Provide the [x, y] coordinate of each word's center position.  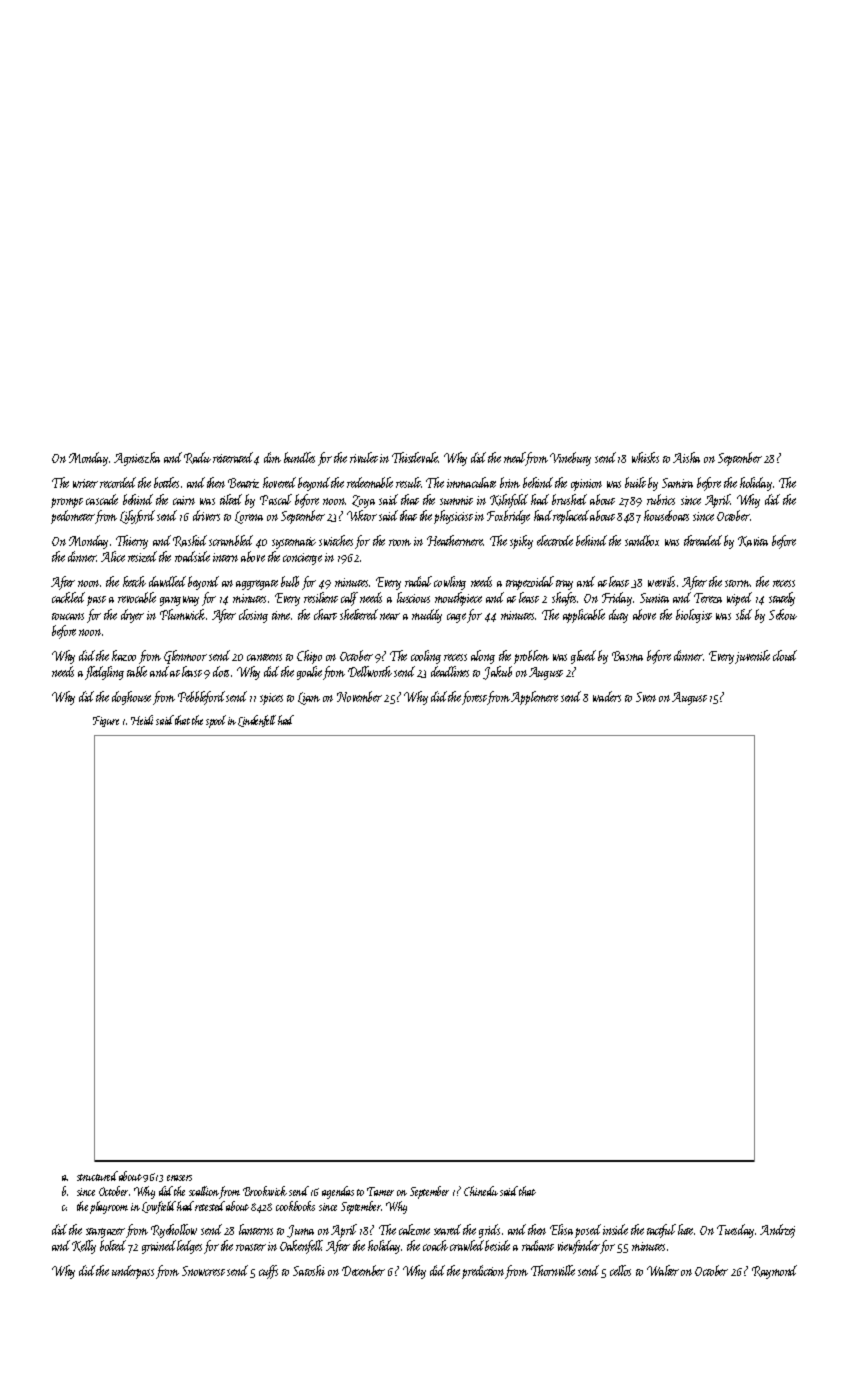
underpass [133, 1272]
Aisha [686, 457]
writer [85, 483]
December [363, 1270]
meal [515, 459]
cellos [620, 1270]
